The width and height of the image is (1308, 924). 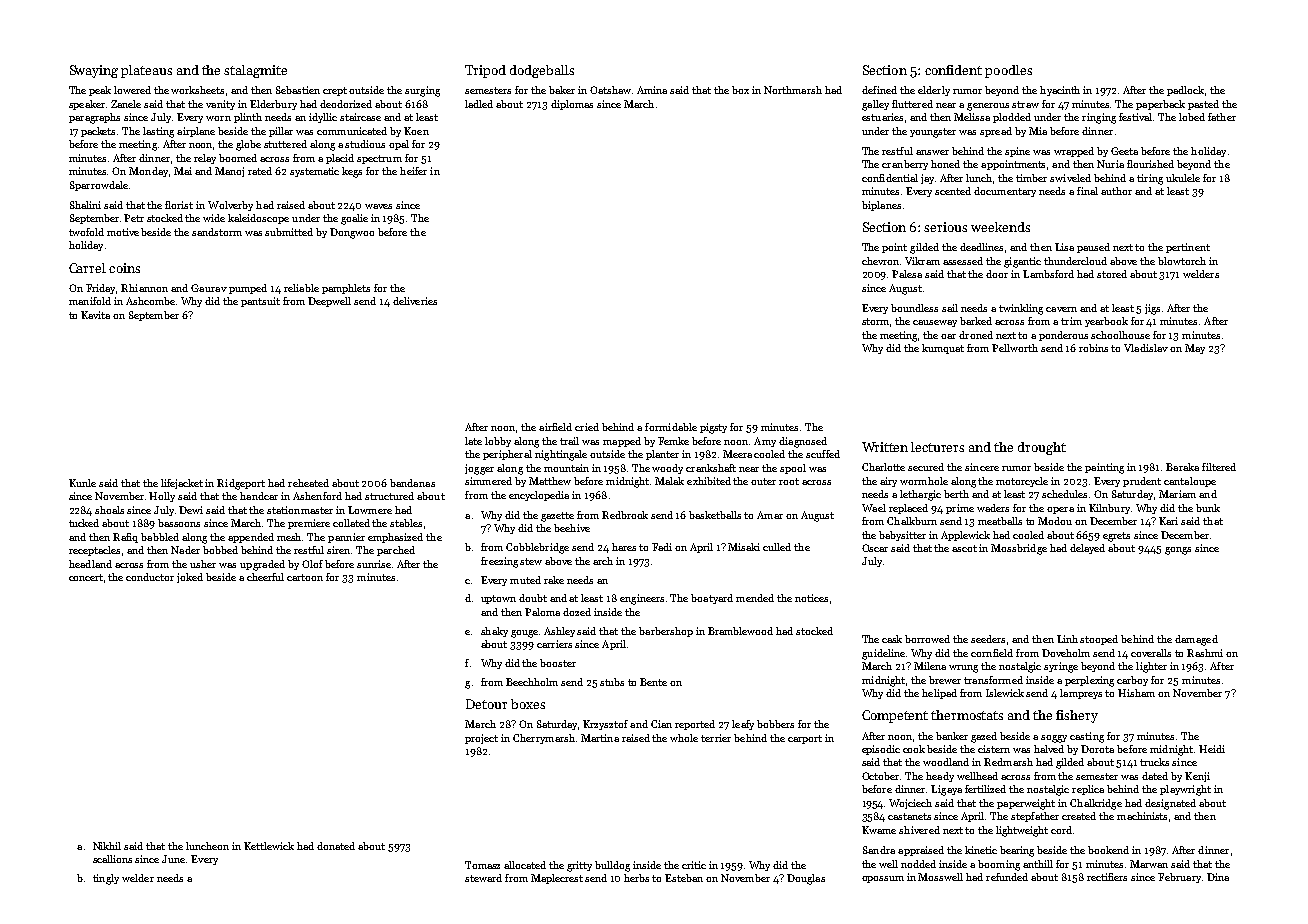 I want to click on biplanes, so click(x=881, y=206).
